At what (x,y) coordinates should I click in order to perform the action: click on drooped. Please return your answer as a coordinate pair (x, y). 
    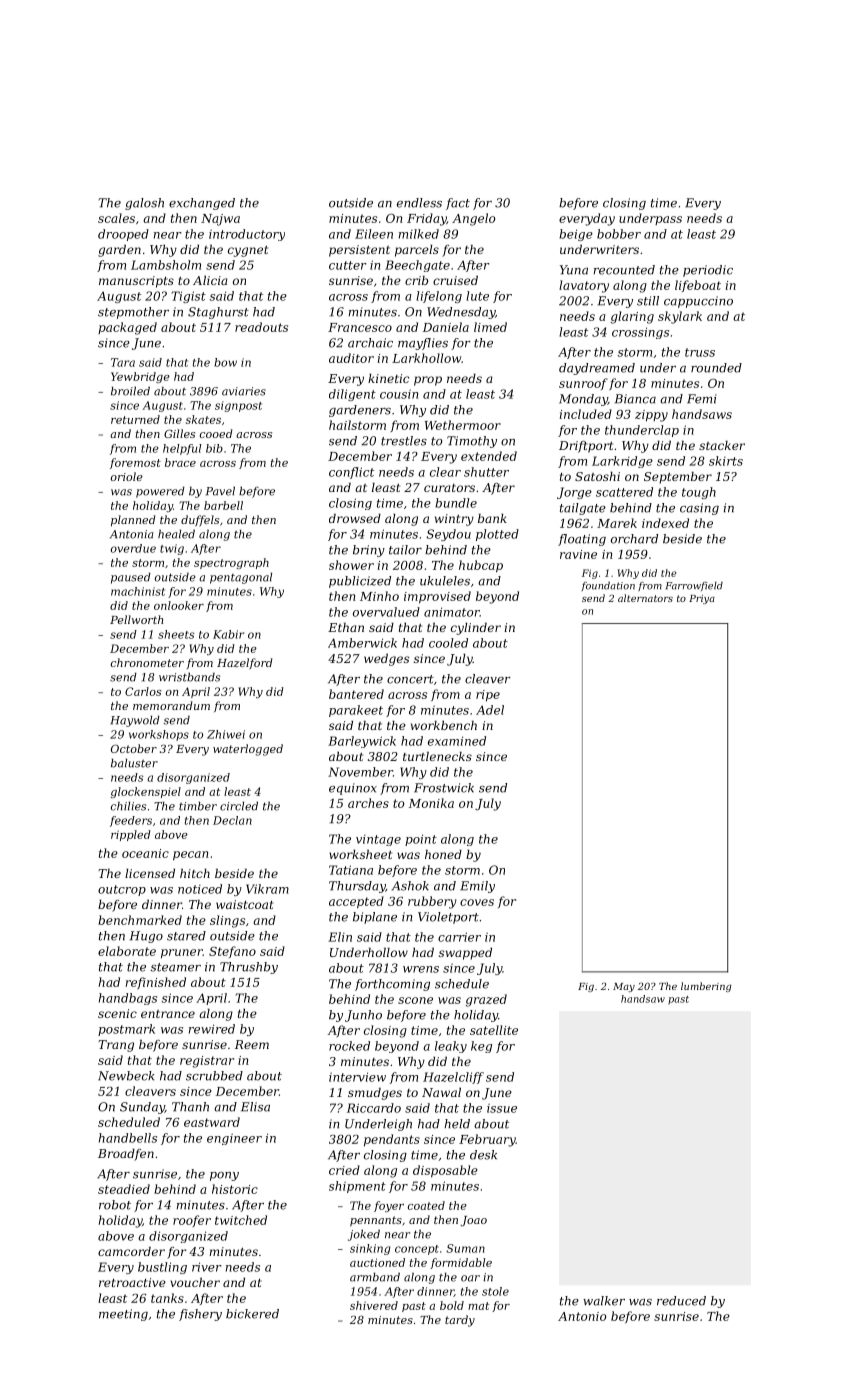
    Looking at the image, I should click on (123, 235).
